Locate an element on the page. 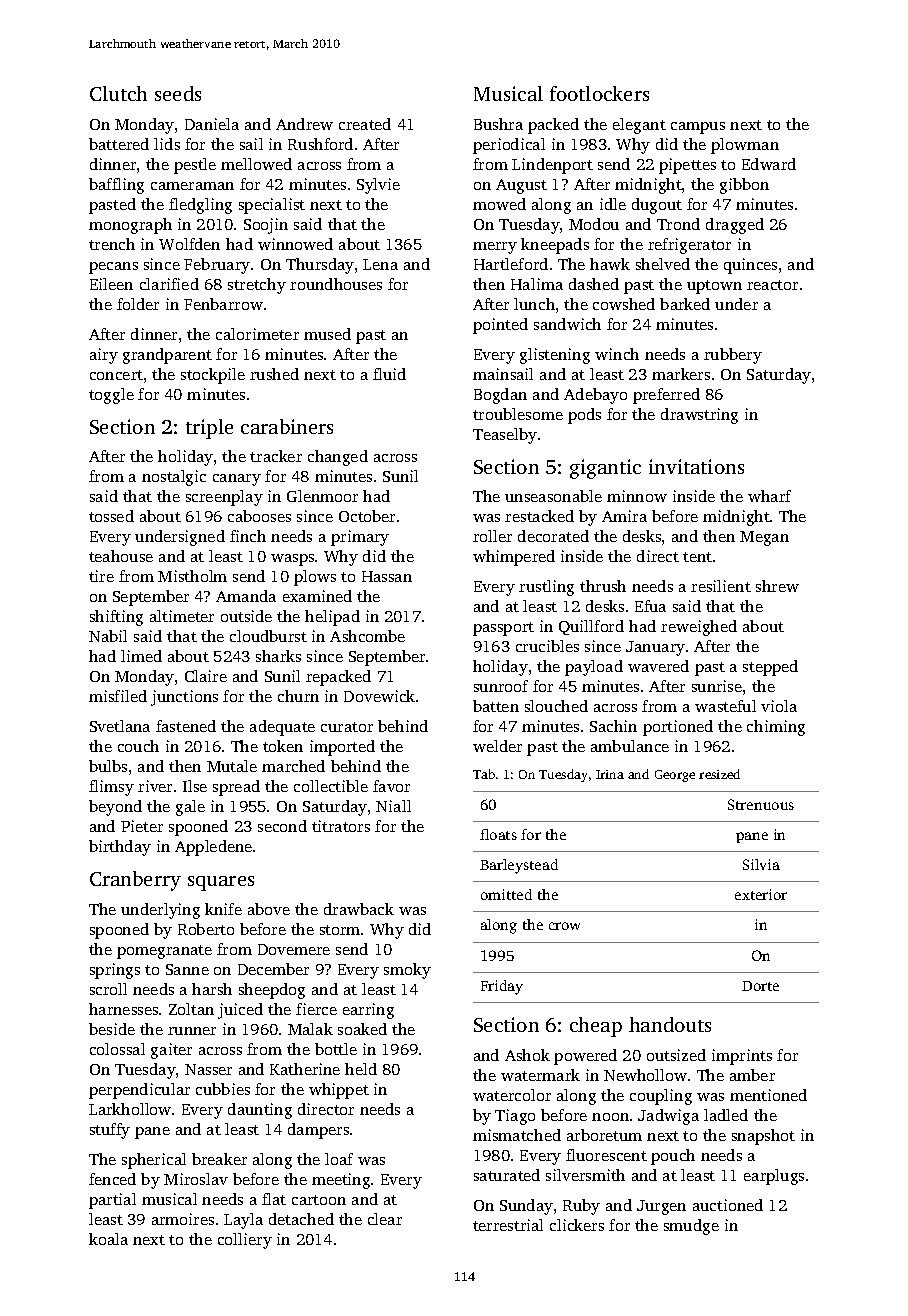 This document has height=1316, width=908. Sylvie is located at coordinates (378, 186).
